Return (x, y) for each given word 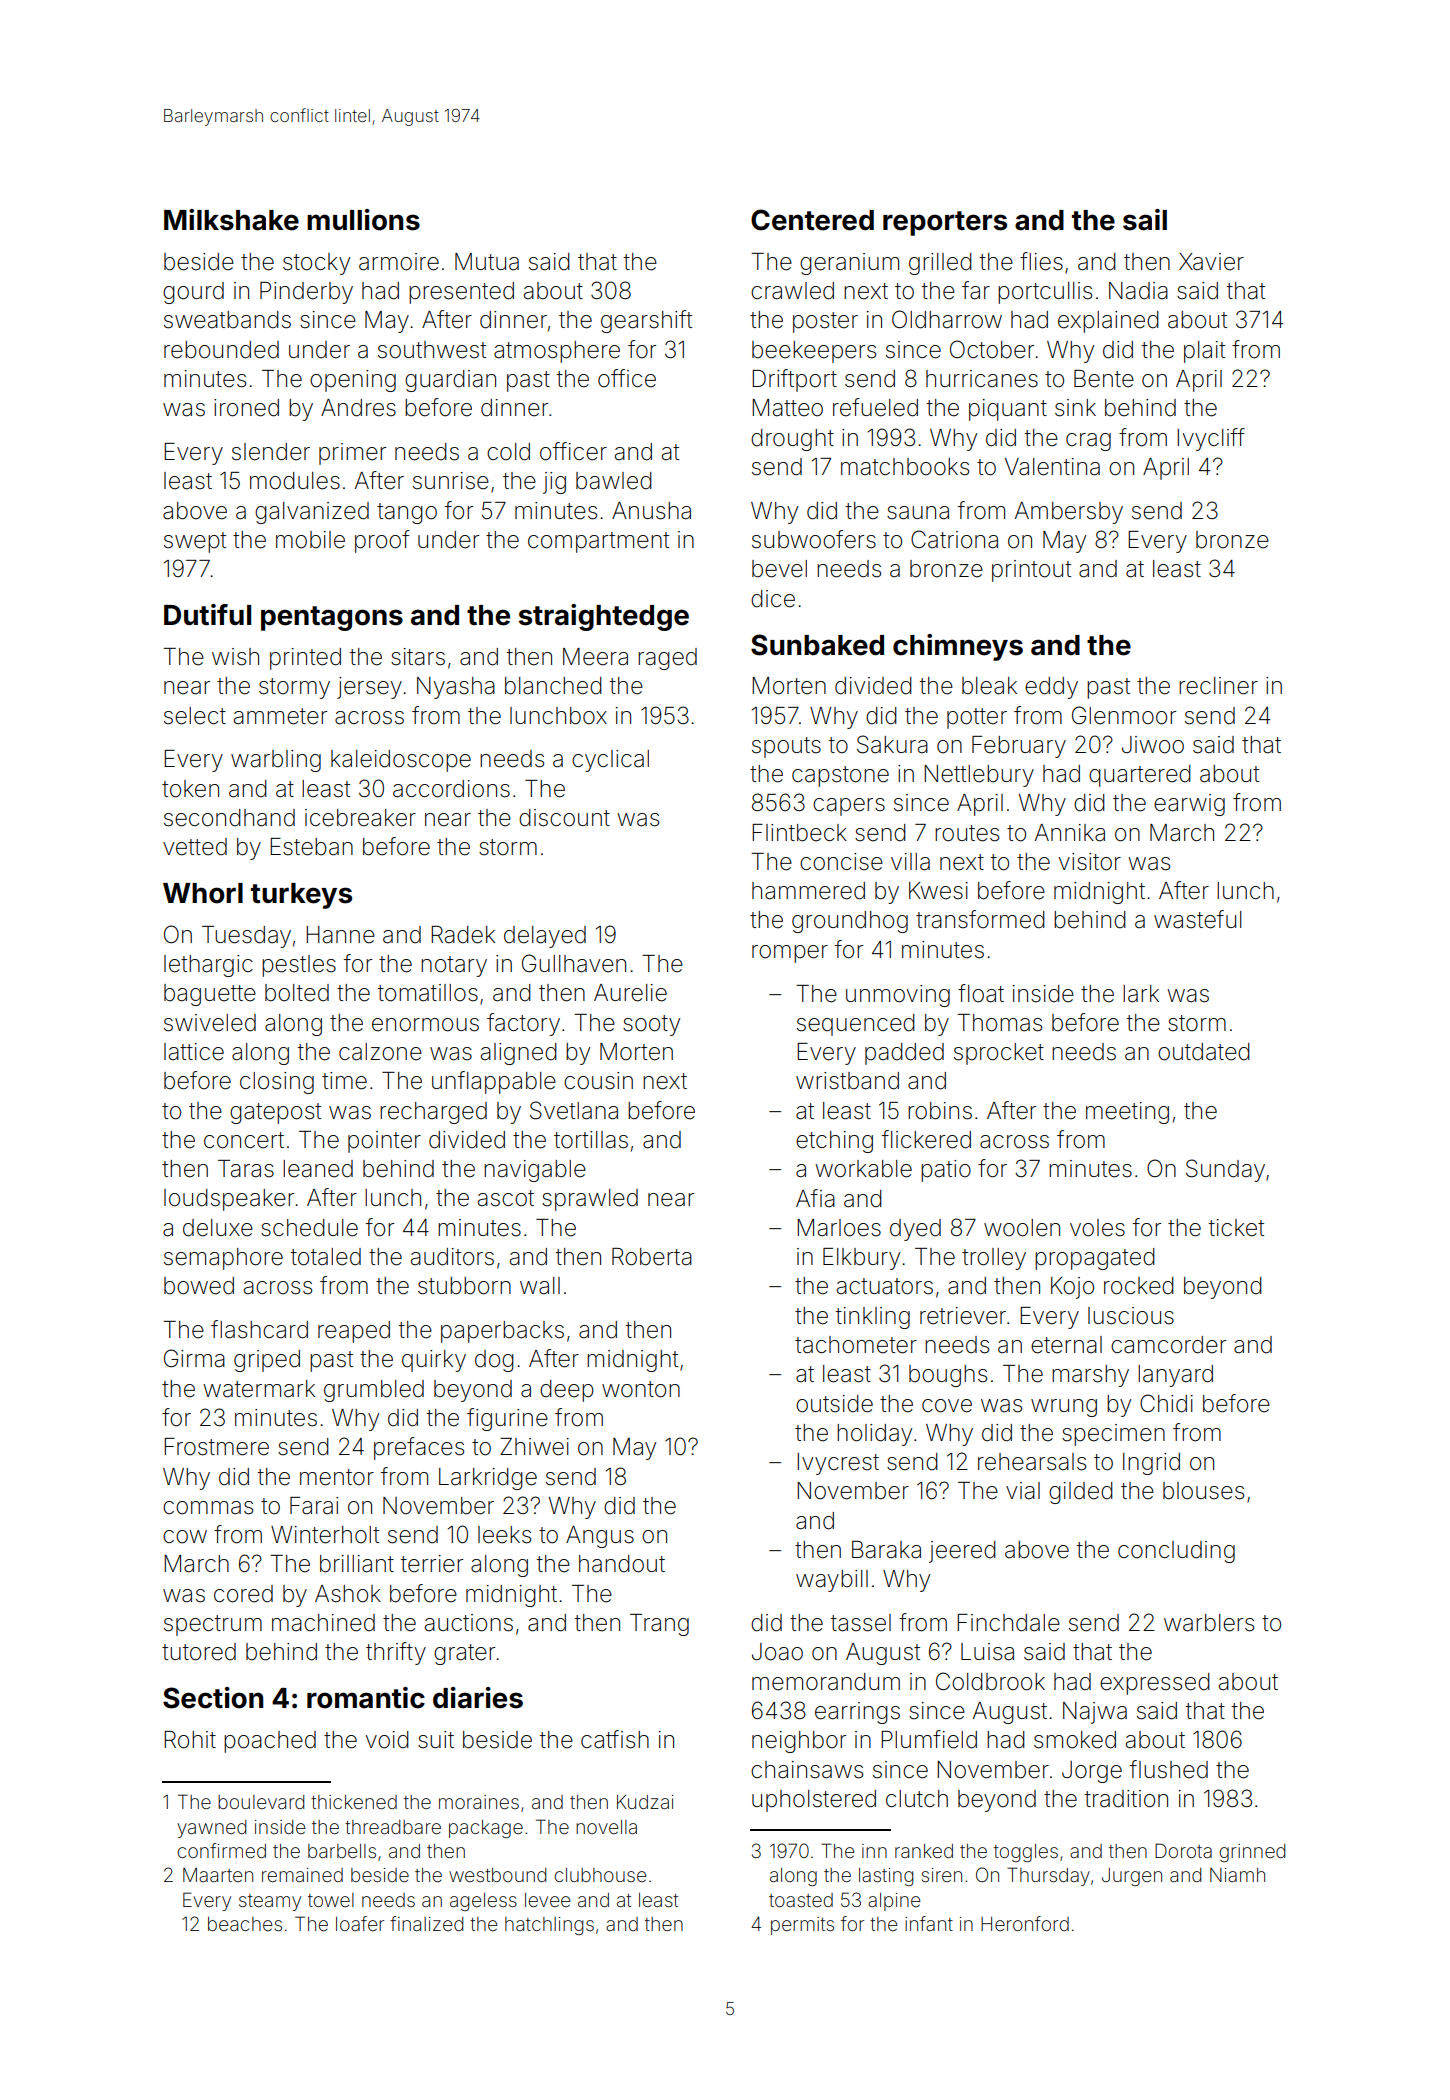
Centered (812, 220)
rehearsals (1032, 1462)
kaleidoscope (401, 761)
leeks (504, 1535)
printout (1031, 571)
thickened (354, 1802)
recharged (433, 1113)
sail (1145, 220)
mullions (363, 220)
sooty (651, 1025)
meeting (1127, 1113)
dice (773, 599)
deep (567, 1391)
